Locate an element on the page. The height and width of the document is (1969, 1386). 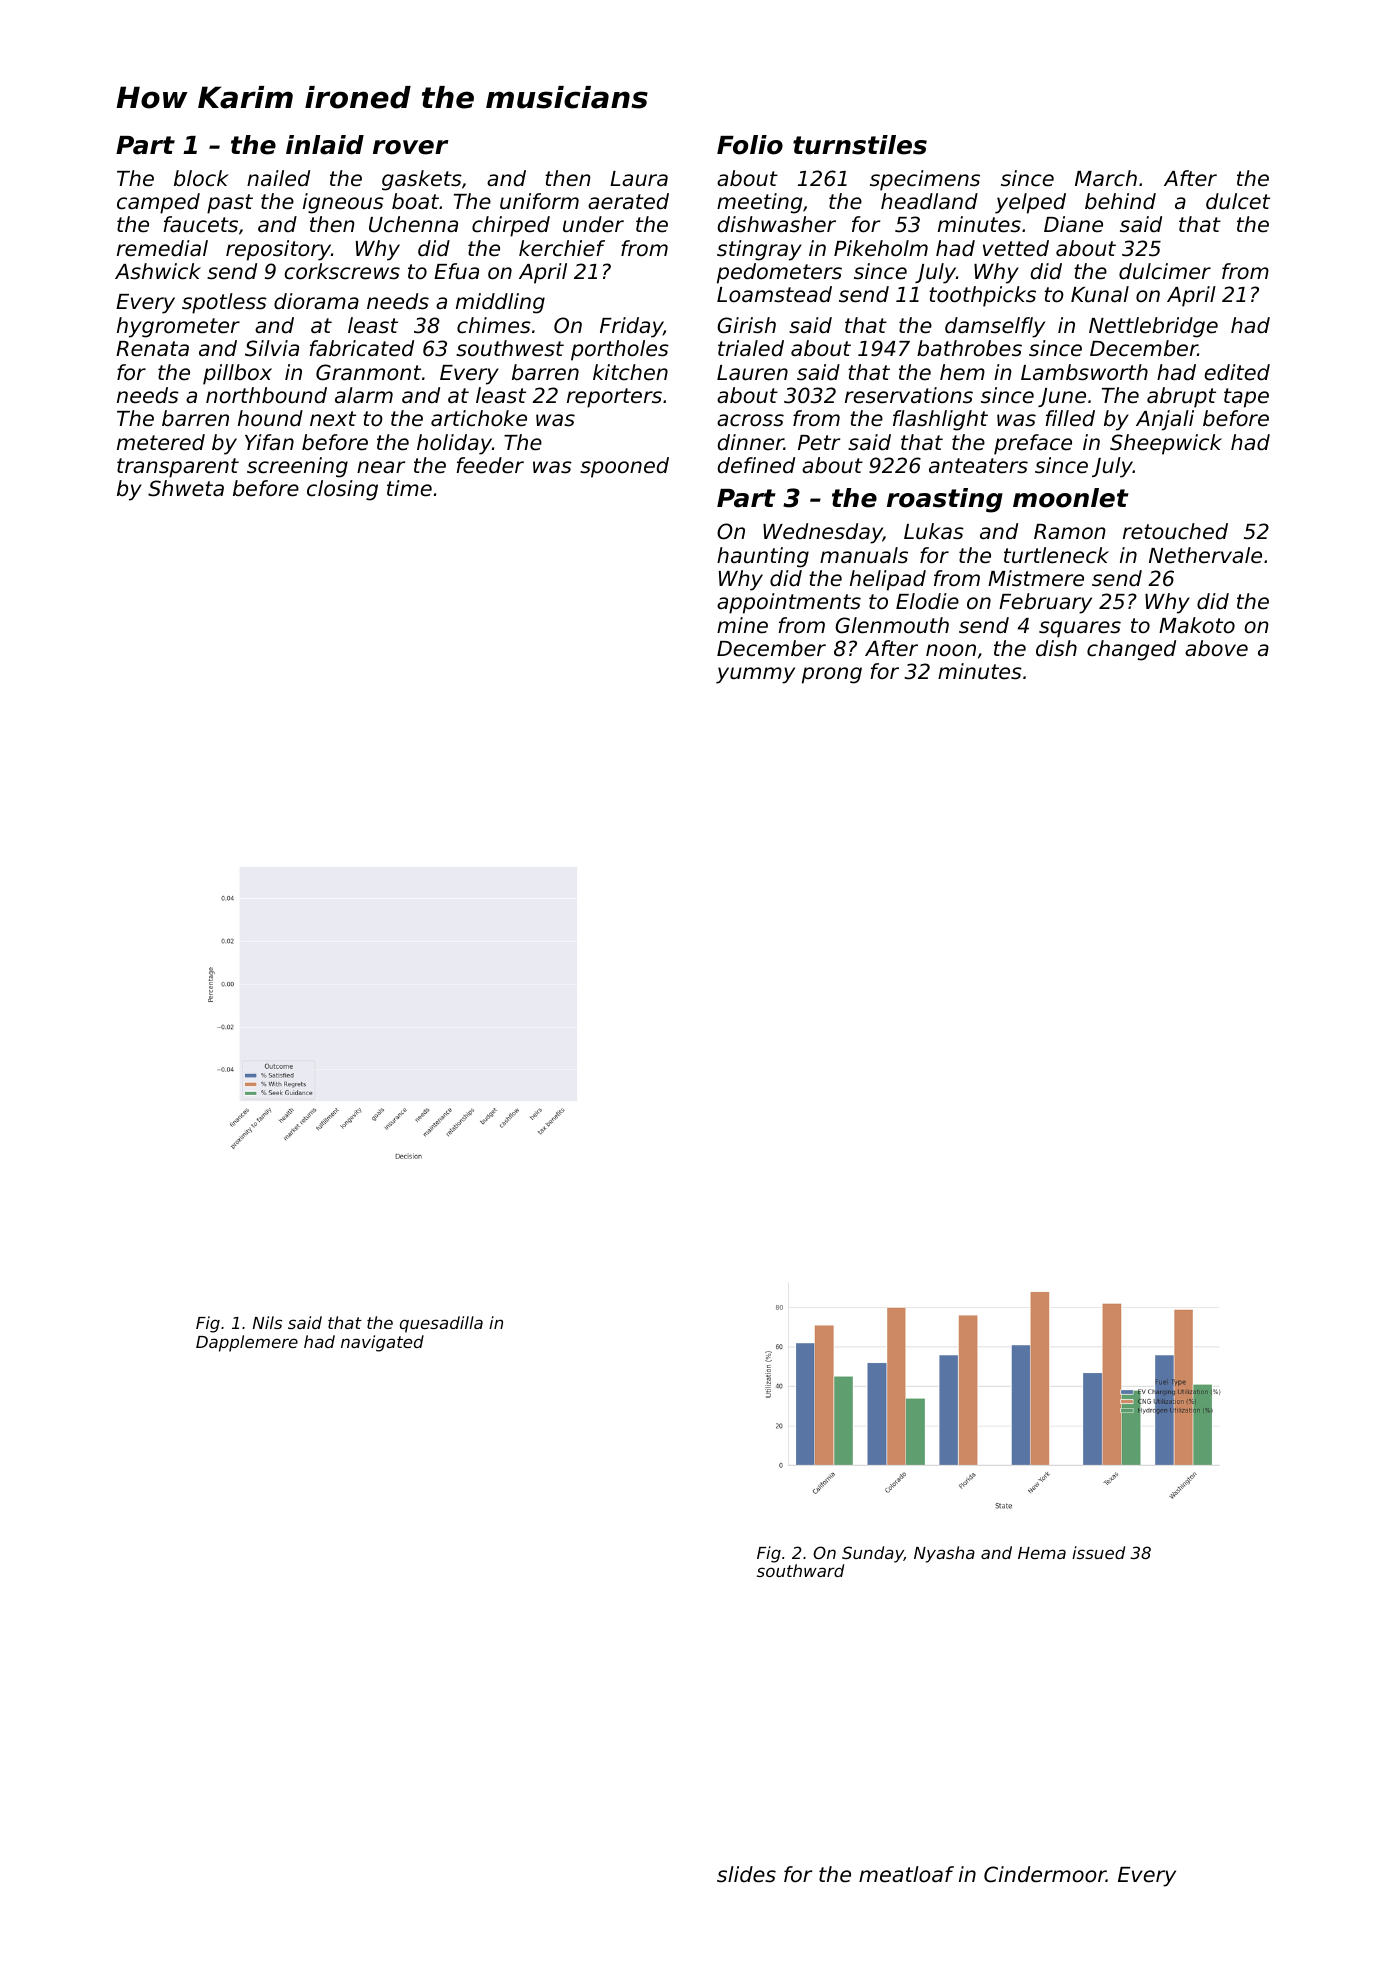
Nyasha is located at coordinates (944, 1554).
